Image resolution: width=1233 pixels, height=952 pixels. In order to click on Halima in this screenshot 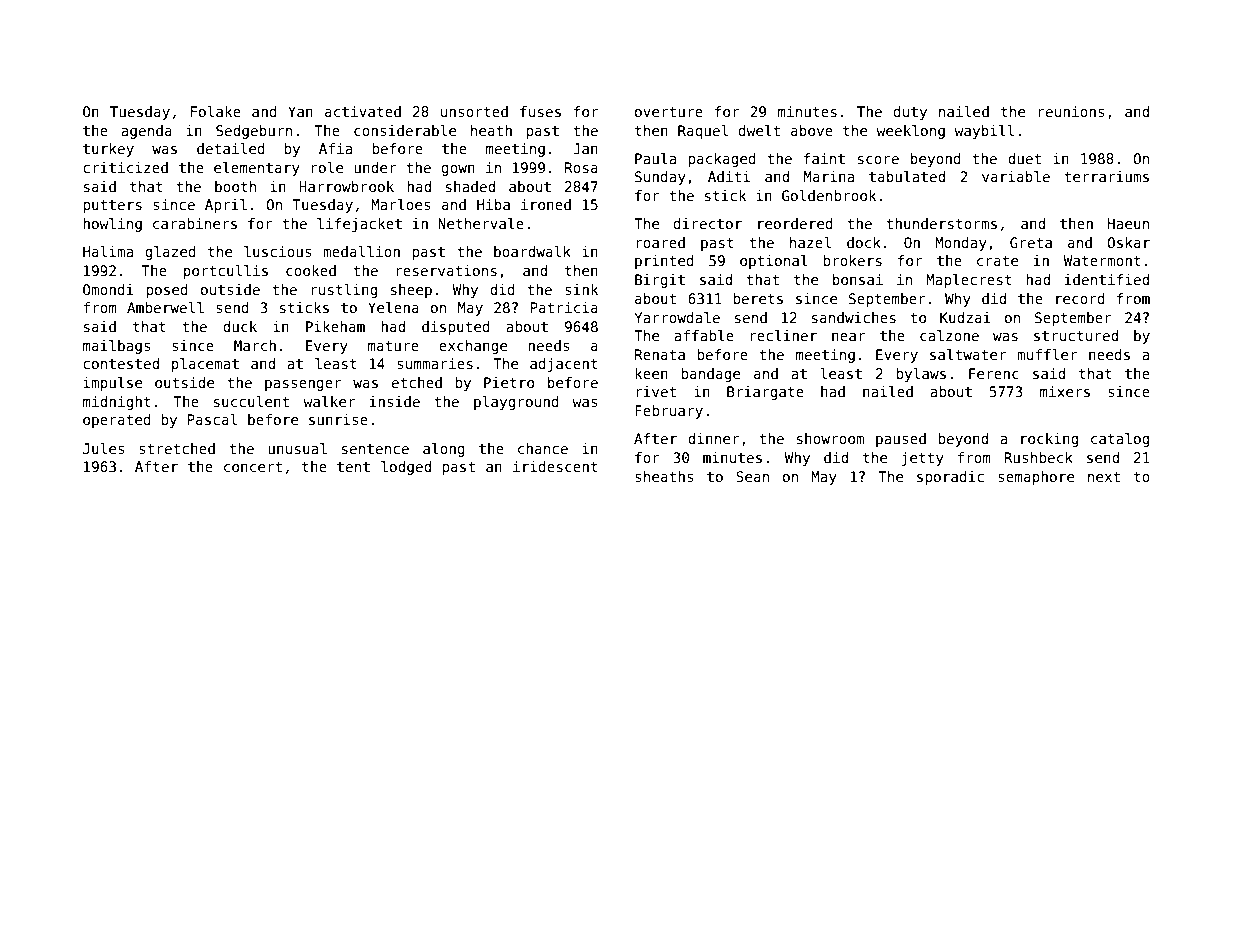, I will do `click(108, 251)`.
